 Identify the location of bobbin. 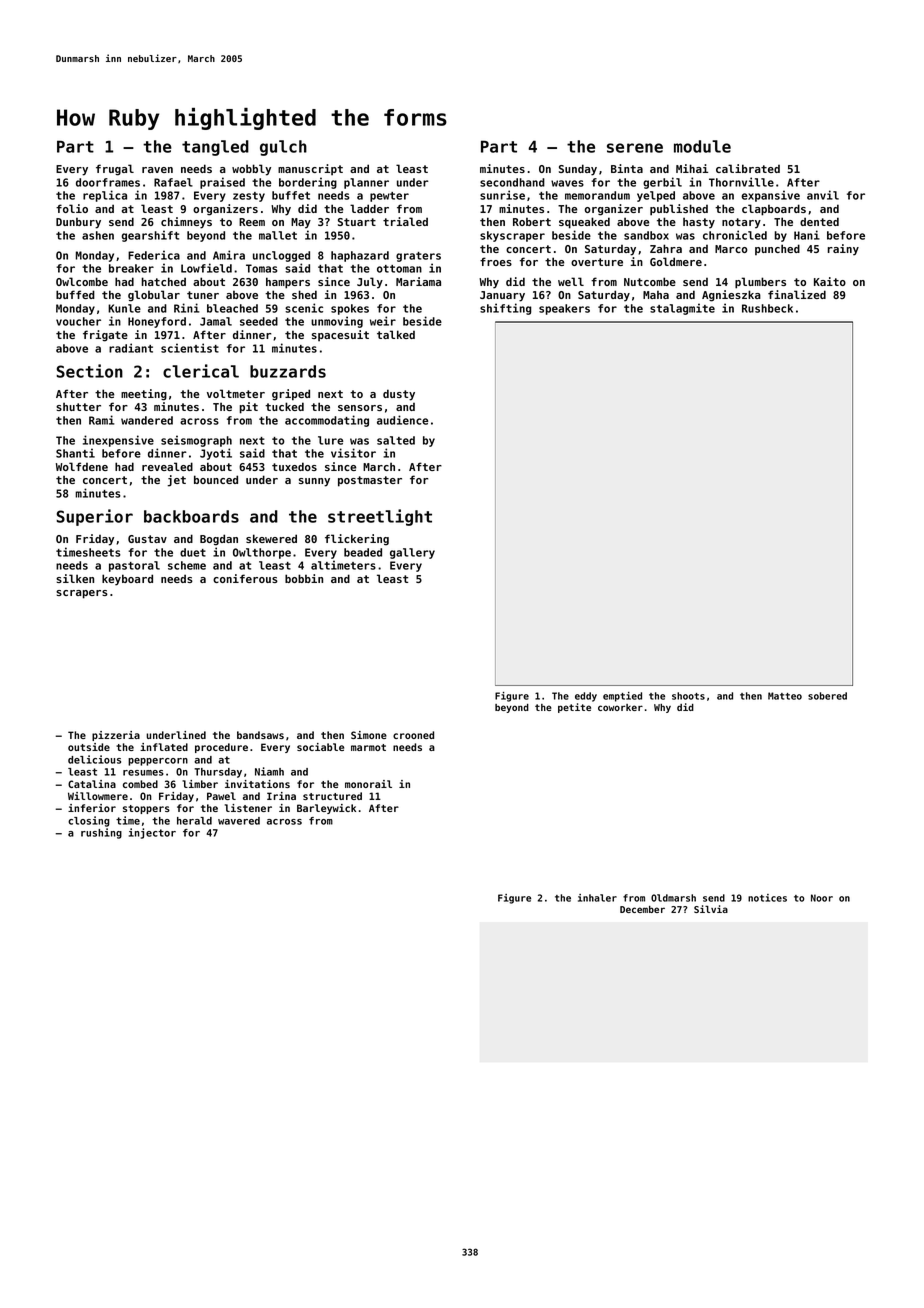
(304, 578).
